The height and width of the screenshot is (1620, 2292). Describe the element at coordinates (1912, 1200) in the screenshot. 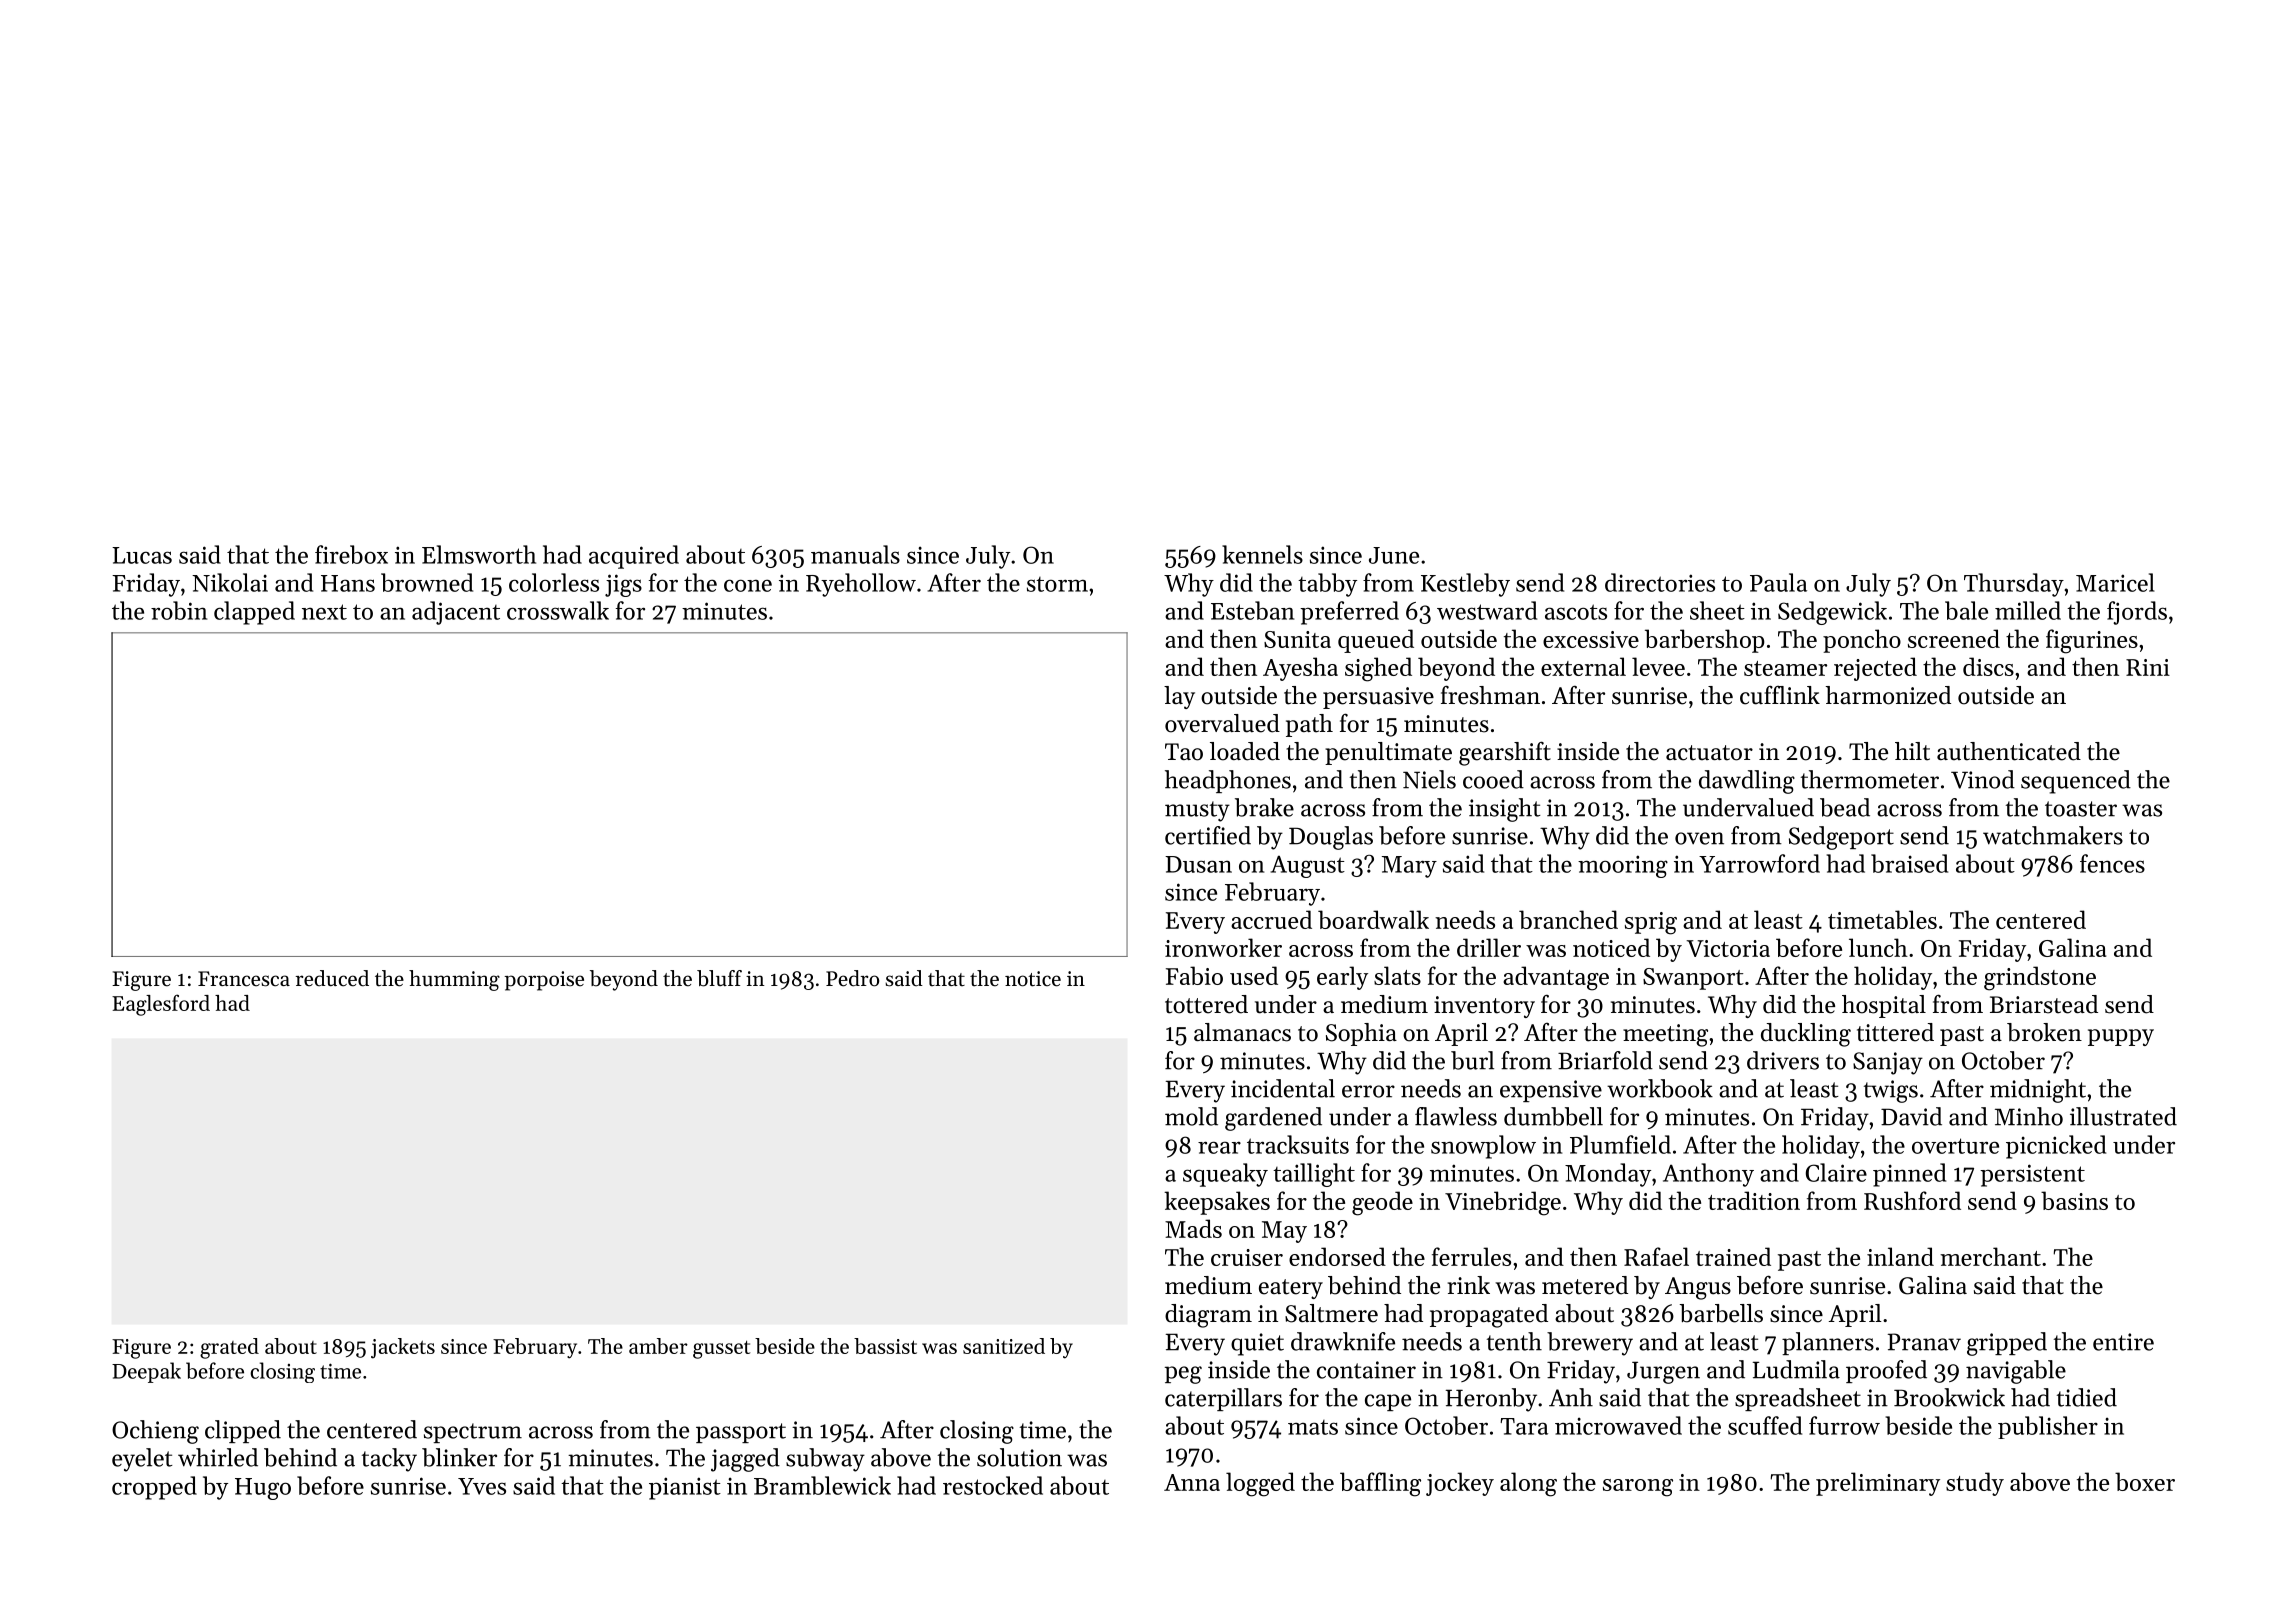

I see `Rushford` at that location.
